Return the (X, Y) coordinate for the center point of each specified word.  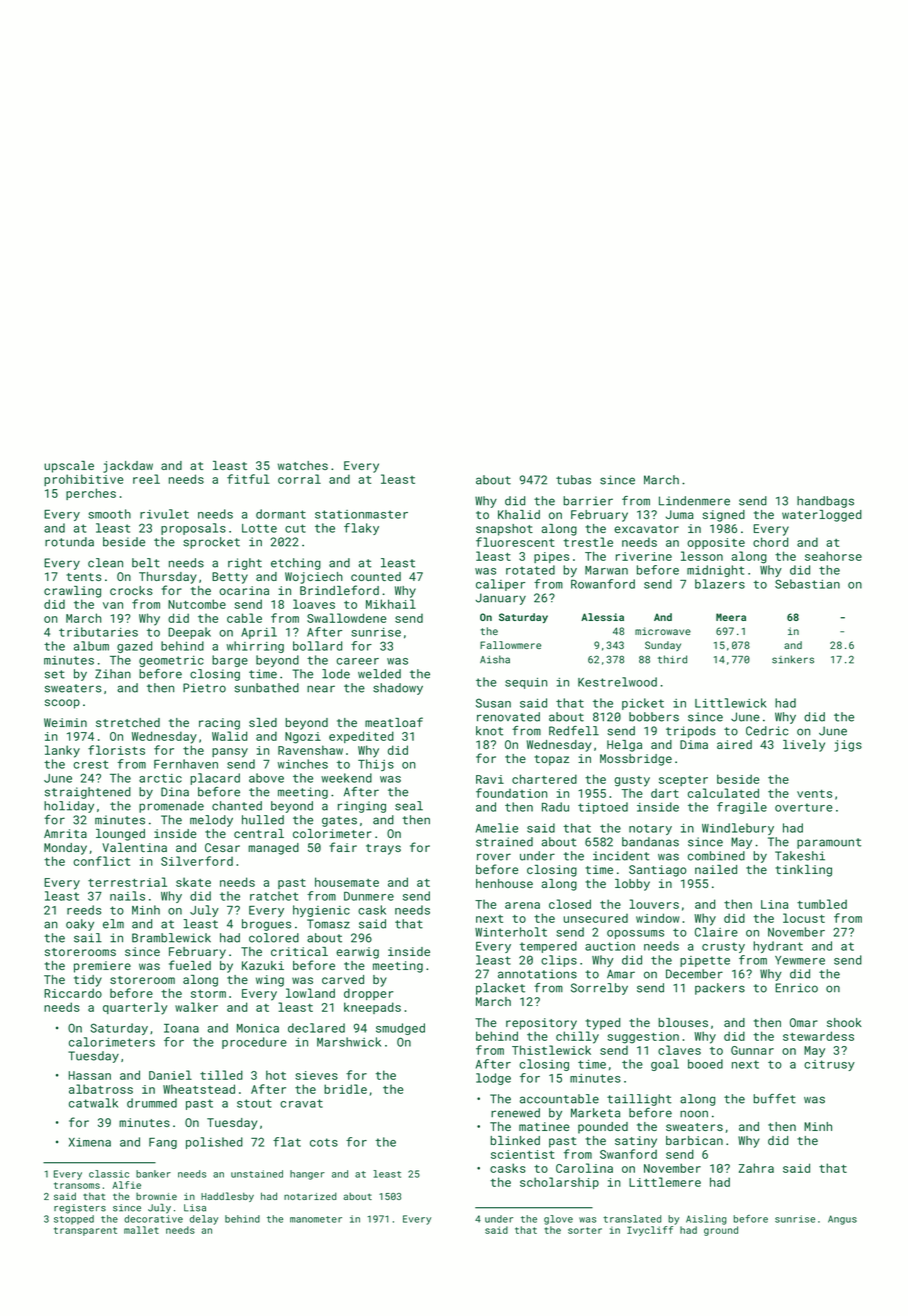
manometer (316, 1219)
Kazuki (263, 965)
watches (303, 465)
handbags (825, 502)
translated (632, 1219)
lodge (493, 1079)
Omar (804, 1022)
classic (109, 1174)
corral (299, 479)
